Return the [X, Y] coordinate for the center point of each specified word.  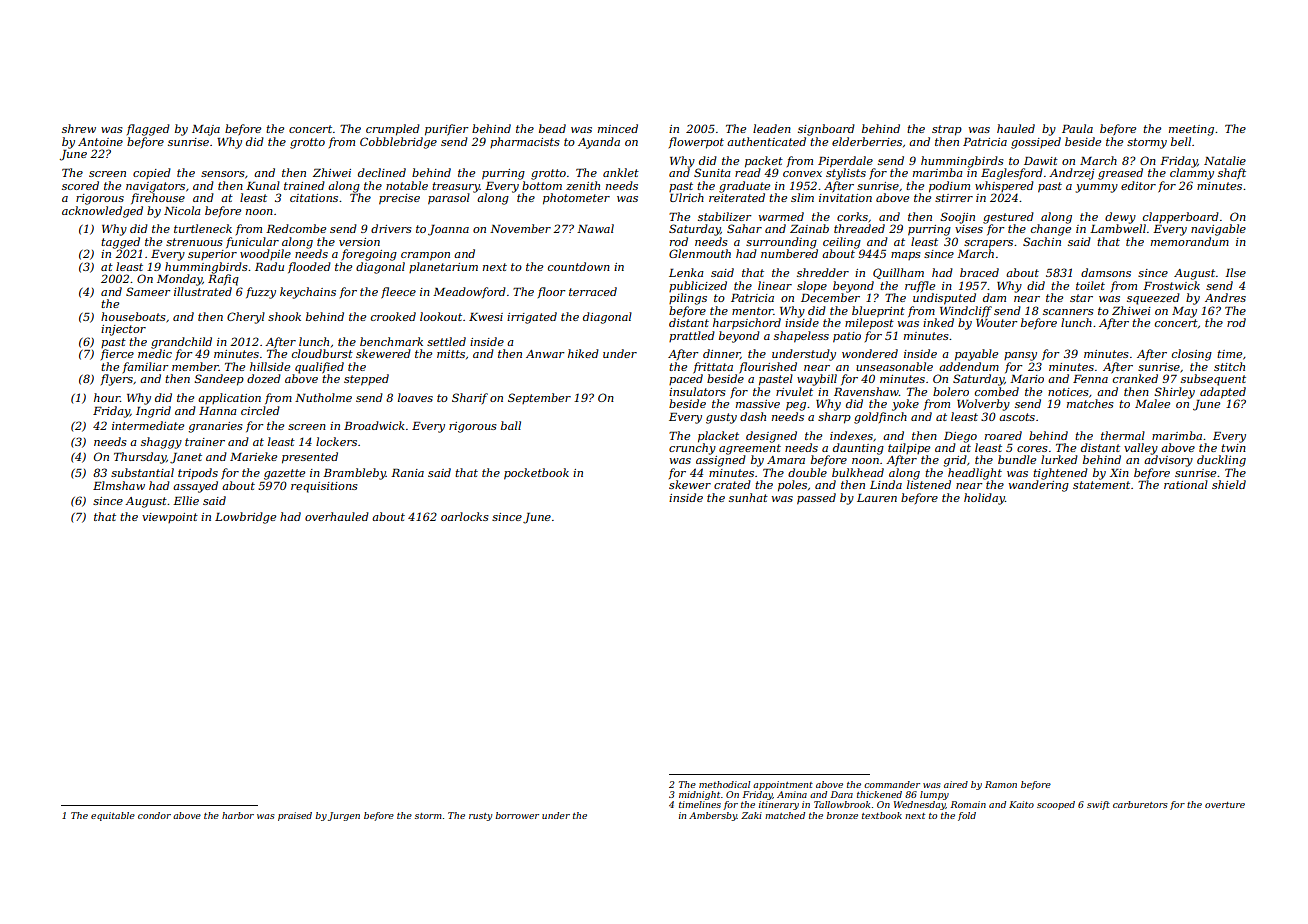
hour [107, 397]
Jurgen [344, 816]
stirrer [954, 198]
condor [154, 815]
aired [956, 784]
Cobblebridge [398, 143]
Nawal [595, 228]
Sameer [148, 291]
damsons [1106, 272]
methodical [724, 784]
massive [758, 404]
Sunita [712, 172]
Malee [1152, 403]
